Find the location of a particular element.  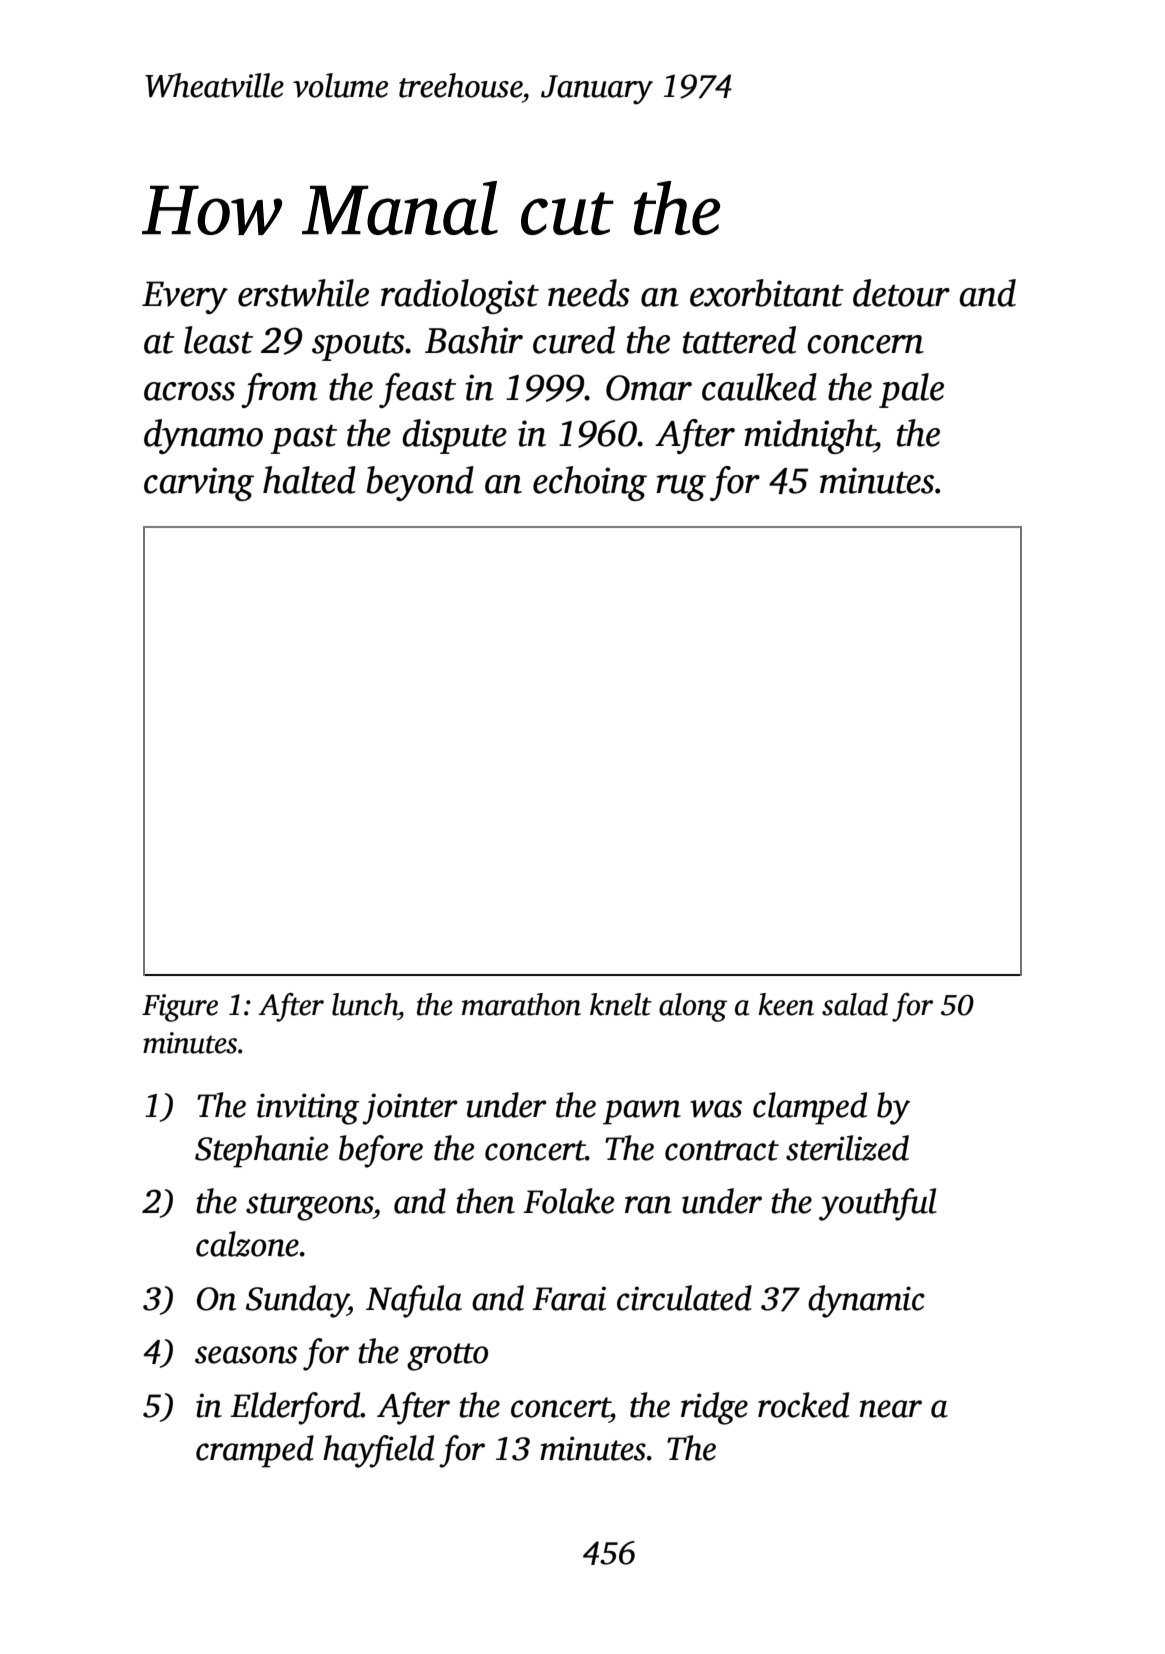

marathon is located at coordinates (521, 1004).
